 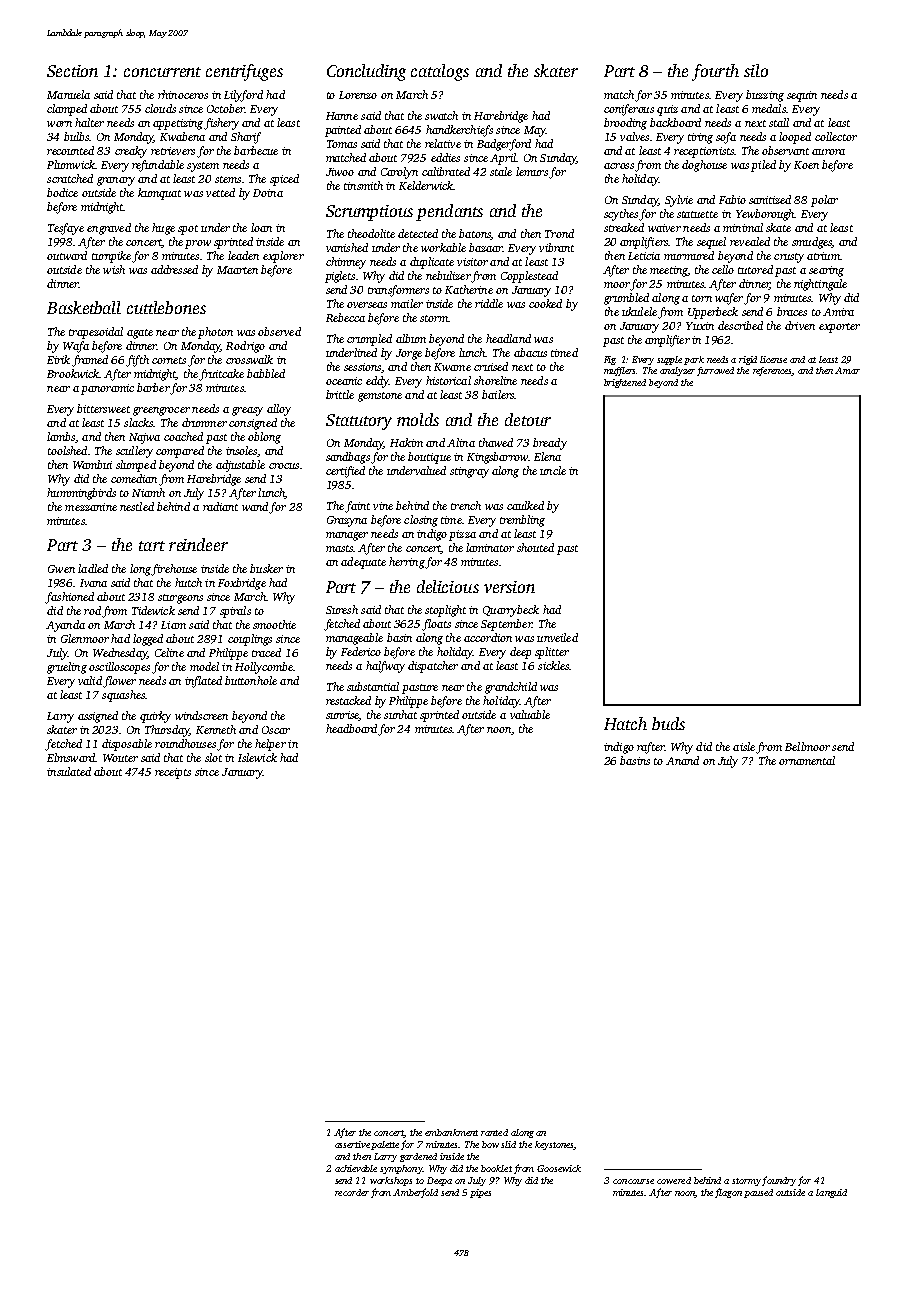 I want to click on Section, so click(x=72, y=71).
